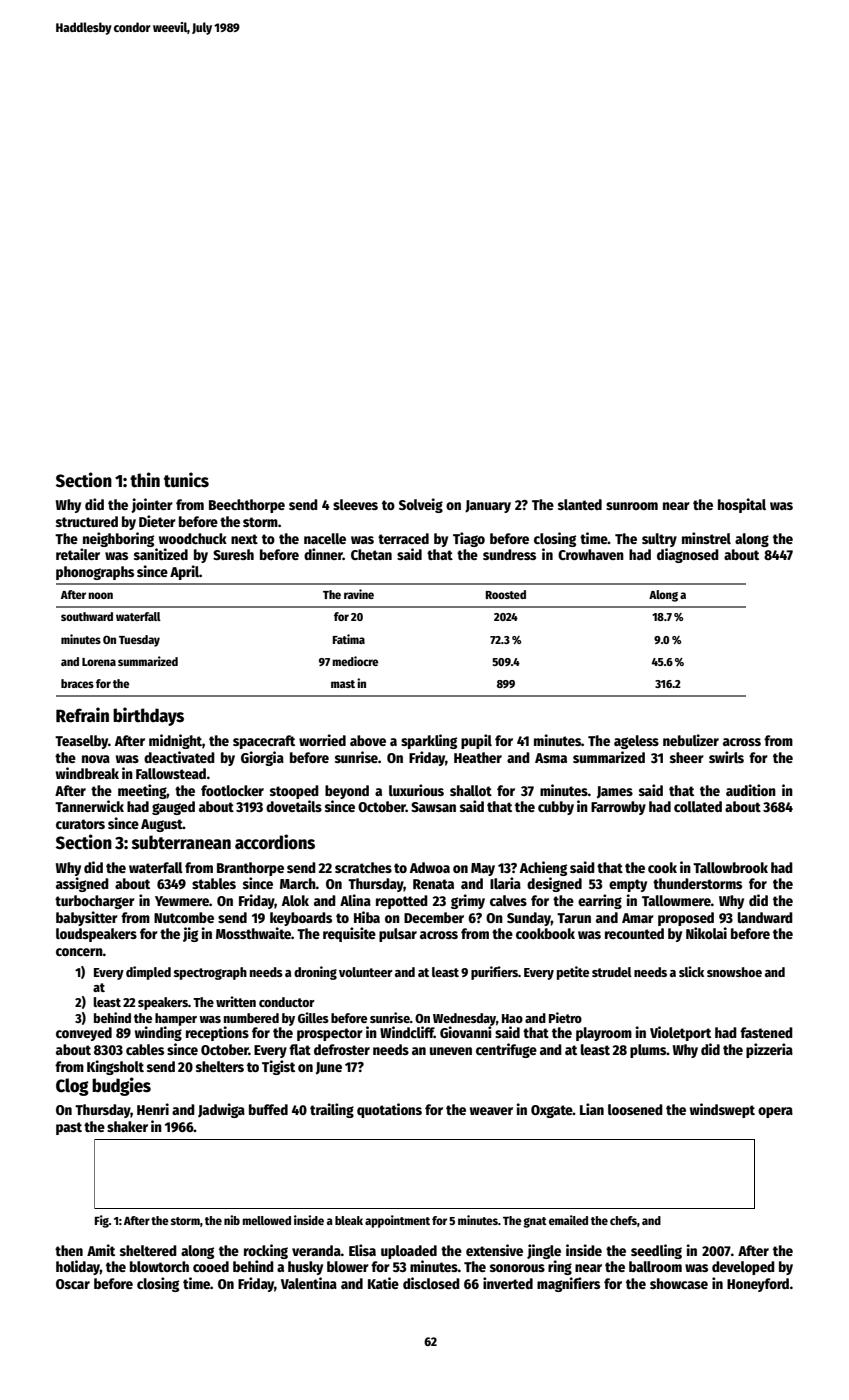 This page has height=1400, width=849. What do you see at coordinates (145, 480) in the page?
I see `thin` at bounding box center [145, 480].
